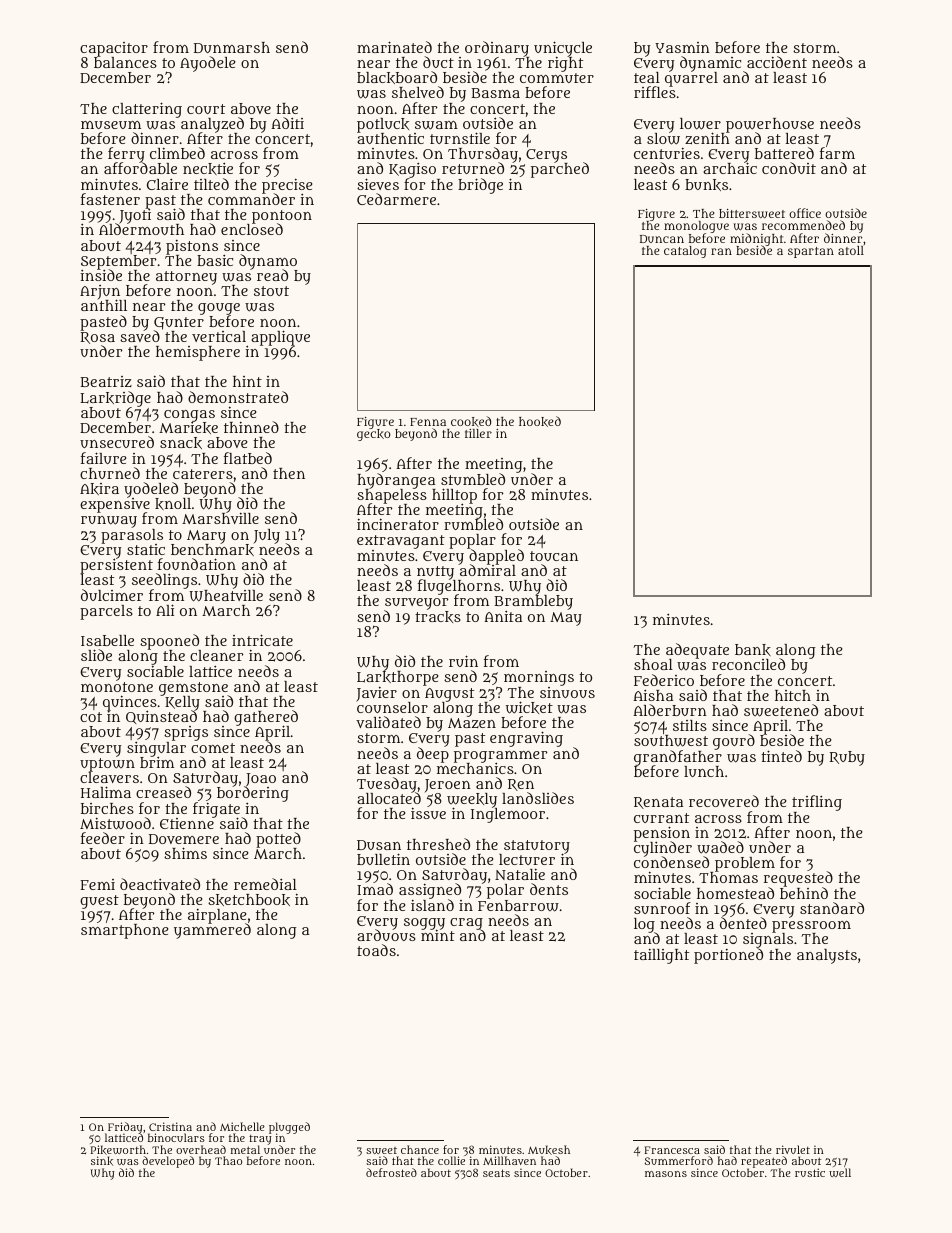 The height and width of the page is (1233, 952). Describe the element at coordinates (851, 250) in the page. I see `atoll` at that location.
